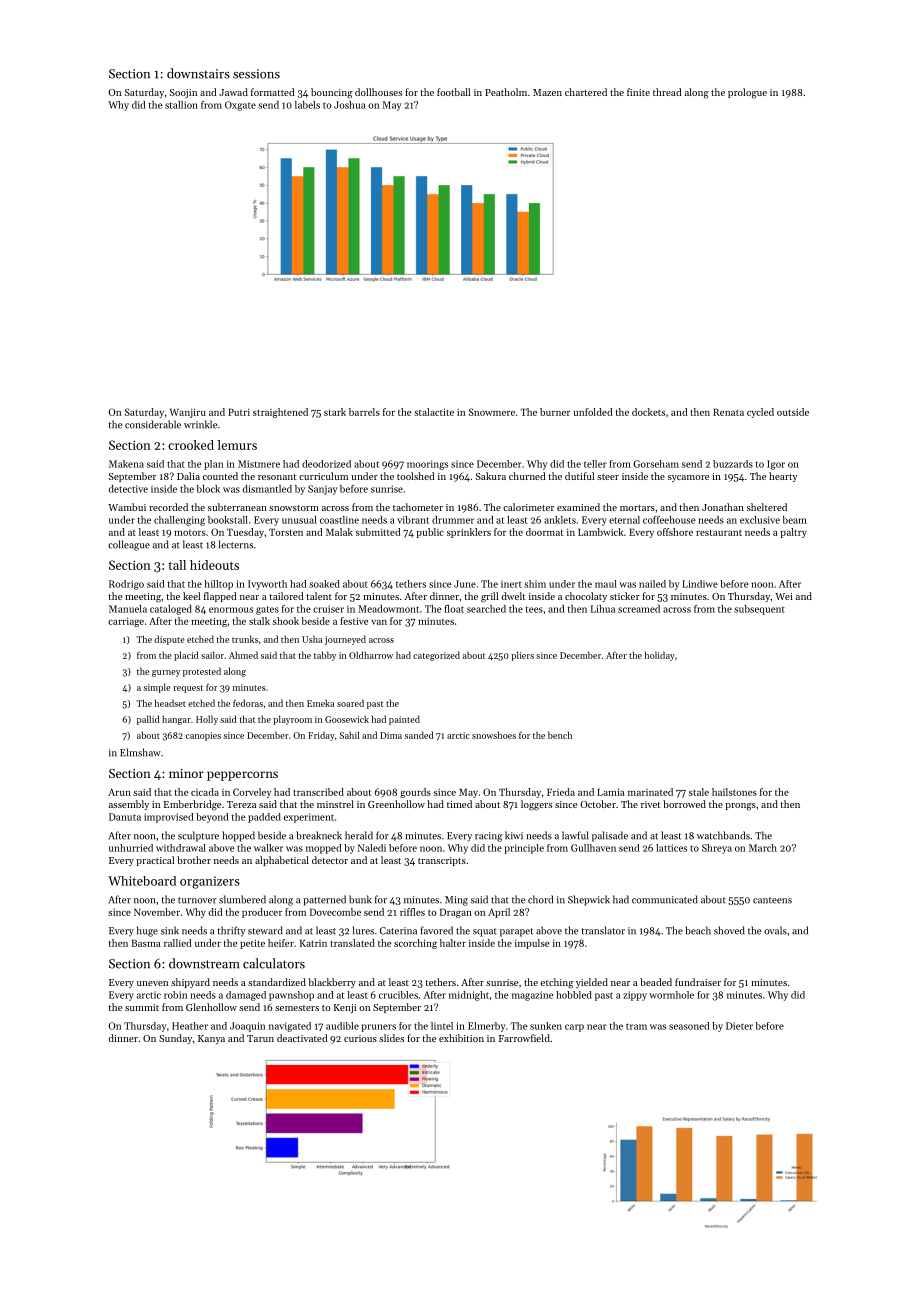 The image size is (924, 1308). I want to click on downstairs, so click(198, 73).
